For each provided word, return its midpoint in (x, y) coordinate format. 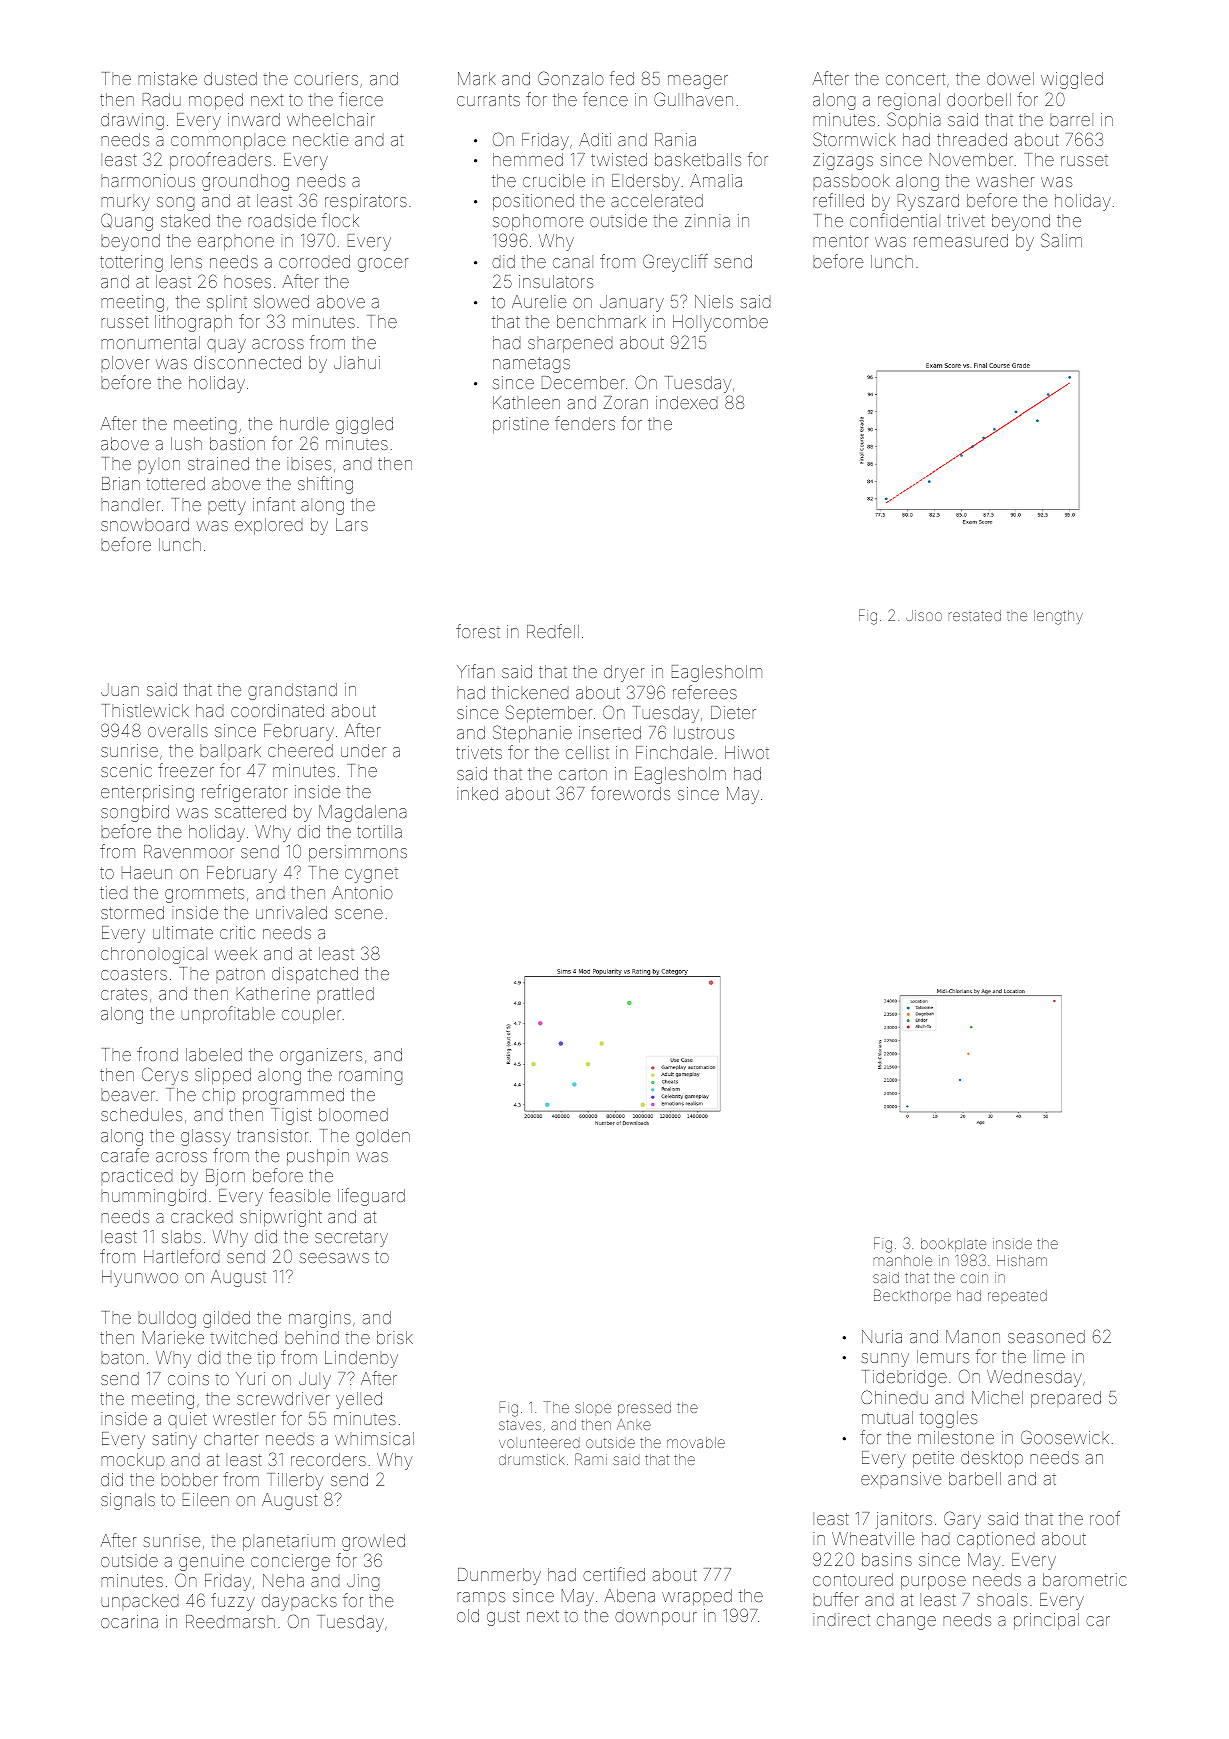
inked (477, 793)
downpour (656, 1617)
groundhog (245, 182)
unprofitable (228, 1015)
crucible (554, 180)
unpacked (140, 1602)
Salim (1061, 240)
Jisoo (924, 615)
